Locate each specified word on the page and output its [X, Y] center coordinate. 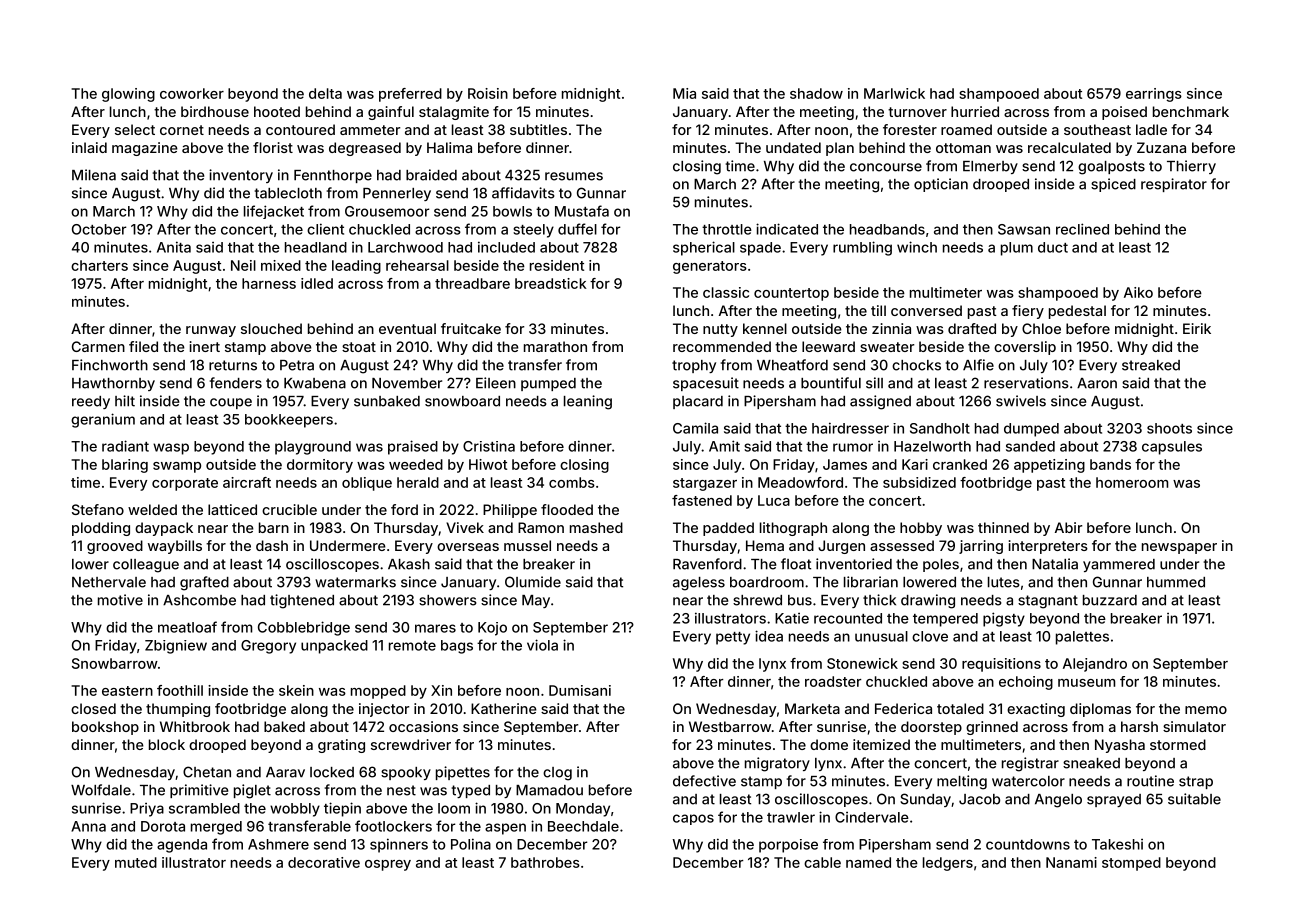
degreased [365, 149]
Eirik [1197, 328]
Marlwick [894, 93]
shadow [816, 93]
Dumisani [580, 690]
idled [317, 283]
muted [136, 862]
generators [710, 267]
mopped [378, 692]
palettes [1082, 638]
